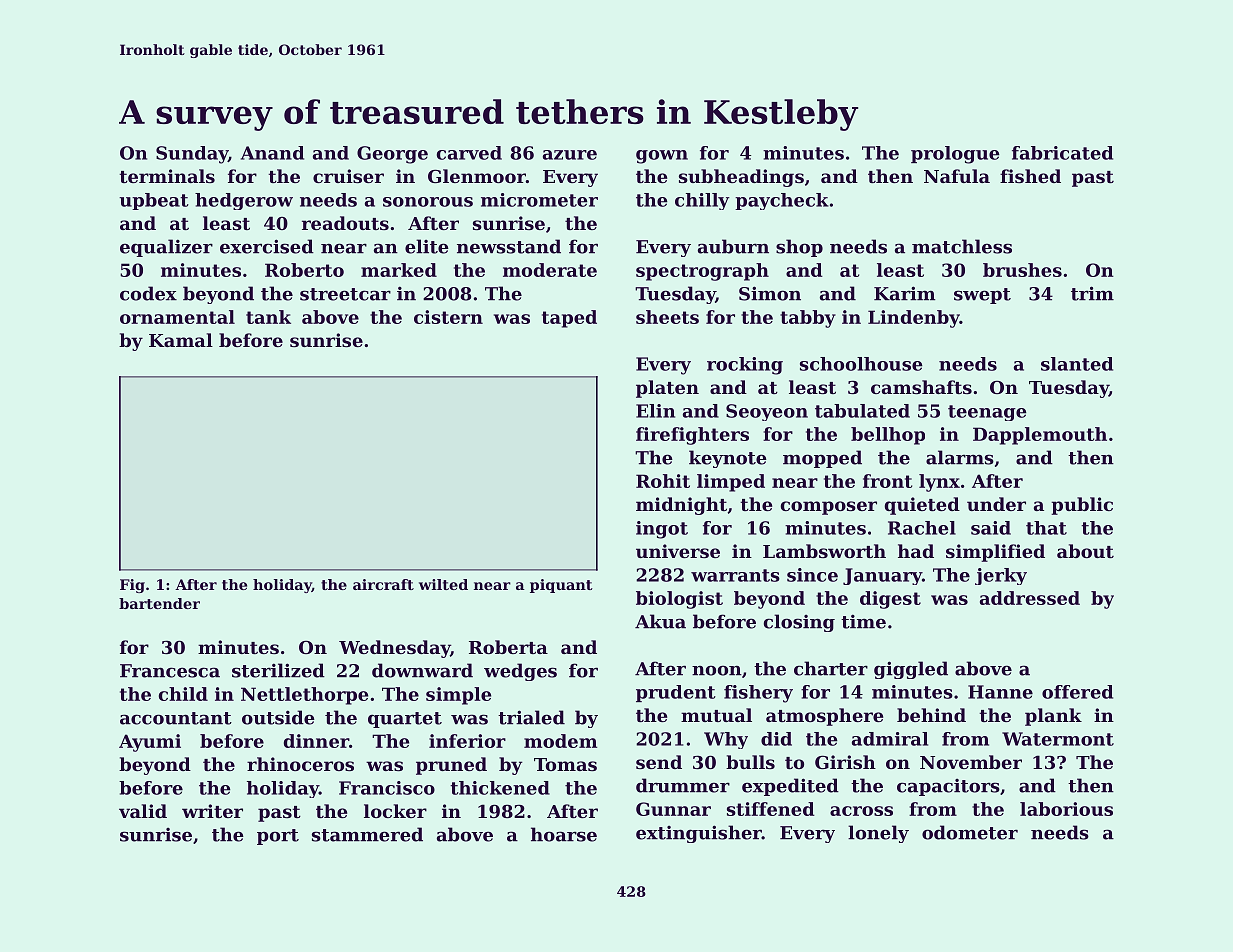 This screenshot has height=952, width=1233. I want to click on Karim, so click(904, 293).
